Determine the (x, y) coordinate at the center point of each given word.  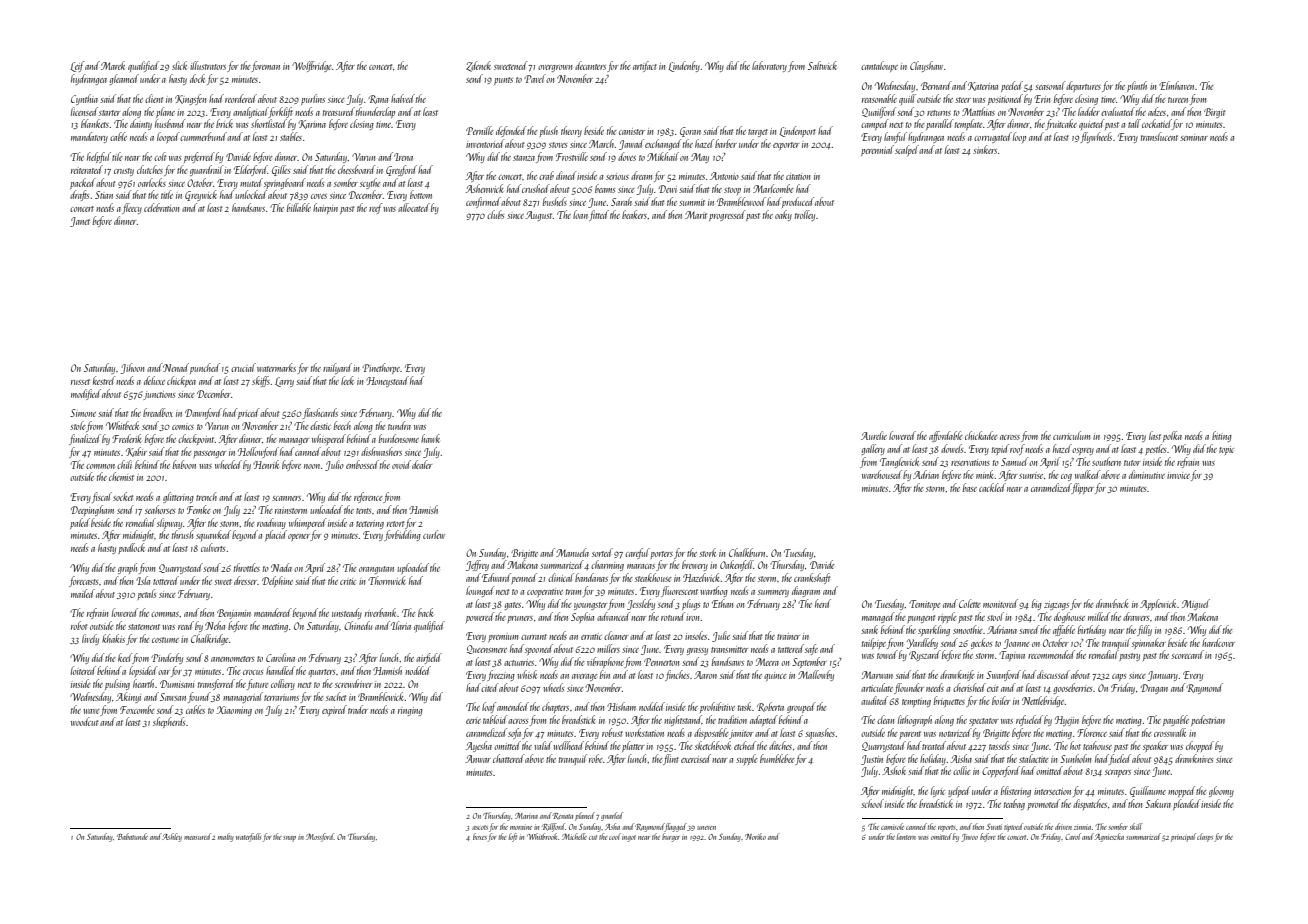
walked (1087, 474)
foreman (265, 66)
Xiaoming (234, 711)
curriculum (1071, 435)
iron (693, 617)
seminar (1194, 137)
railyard (337, 368)
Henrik (266, 464)
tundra (399, 425)
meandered (273, 612)
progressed (727, 215)
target (758, 133)
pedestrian (1208, 720)
